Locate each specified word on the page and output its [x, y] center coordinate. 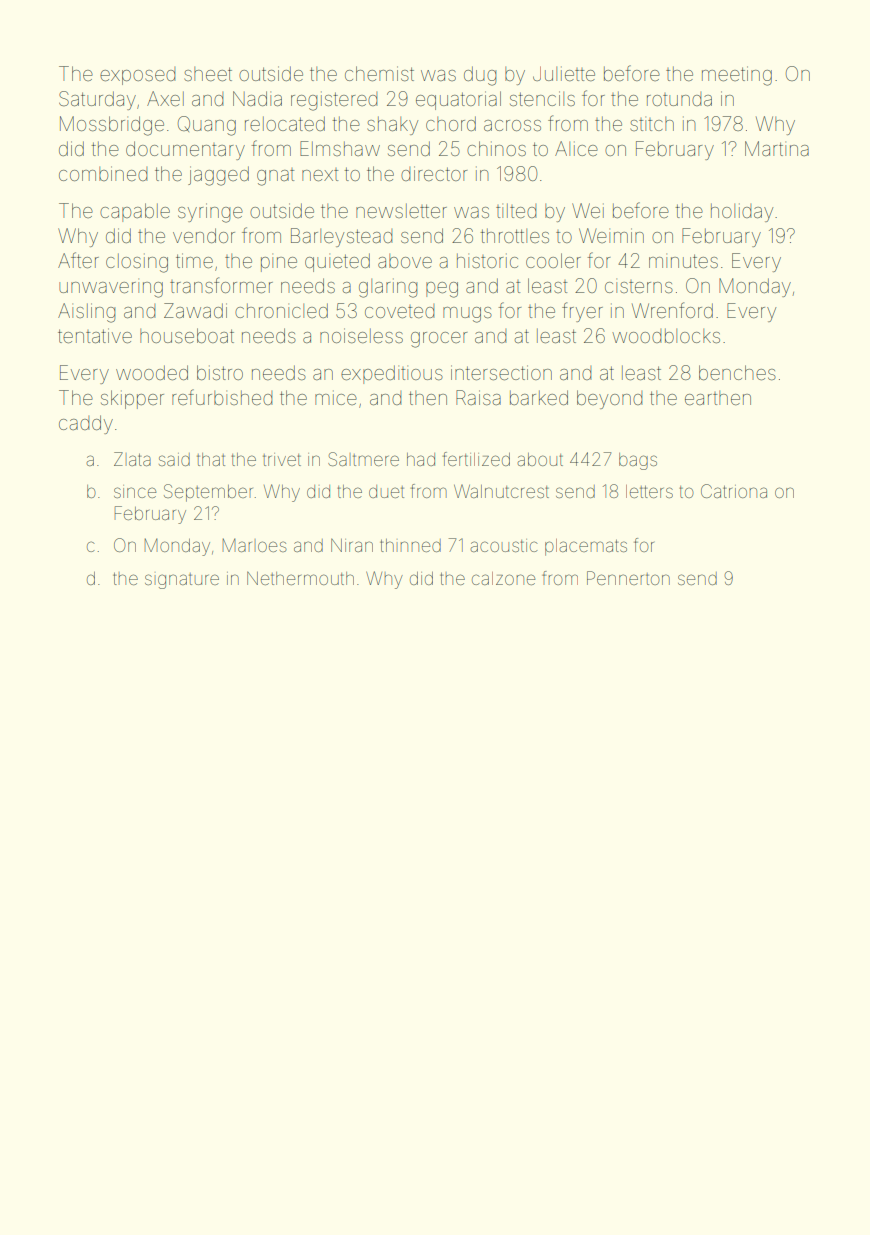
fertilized [476, 459]
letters [649, 491]
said [174, 459]
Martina [777, 148]
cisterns [639, 286]
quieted [337, 262]
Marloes [255, 545]
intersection [501, 372]
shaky [392, 125]
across [512, 125]
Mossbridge [112, 126]
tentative [95, 335]
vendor [204, 235]
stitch [652, 124]
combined [103, 173]
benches [737, 372]
